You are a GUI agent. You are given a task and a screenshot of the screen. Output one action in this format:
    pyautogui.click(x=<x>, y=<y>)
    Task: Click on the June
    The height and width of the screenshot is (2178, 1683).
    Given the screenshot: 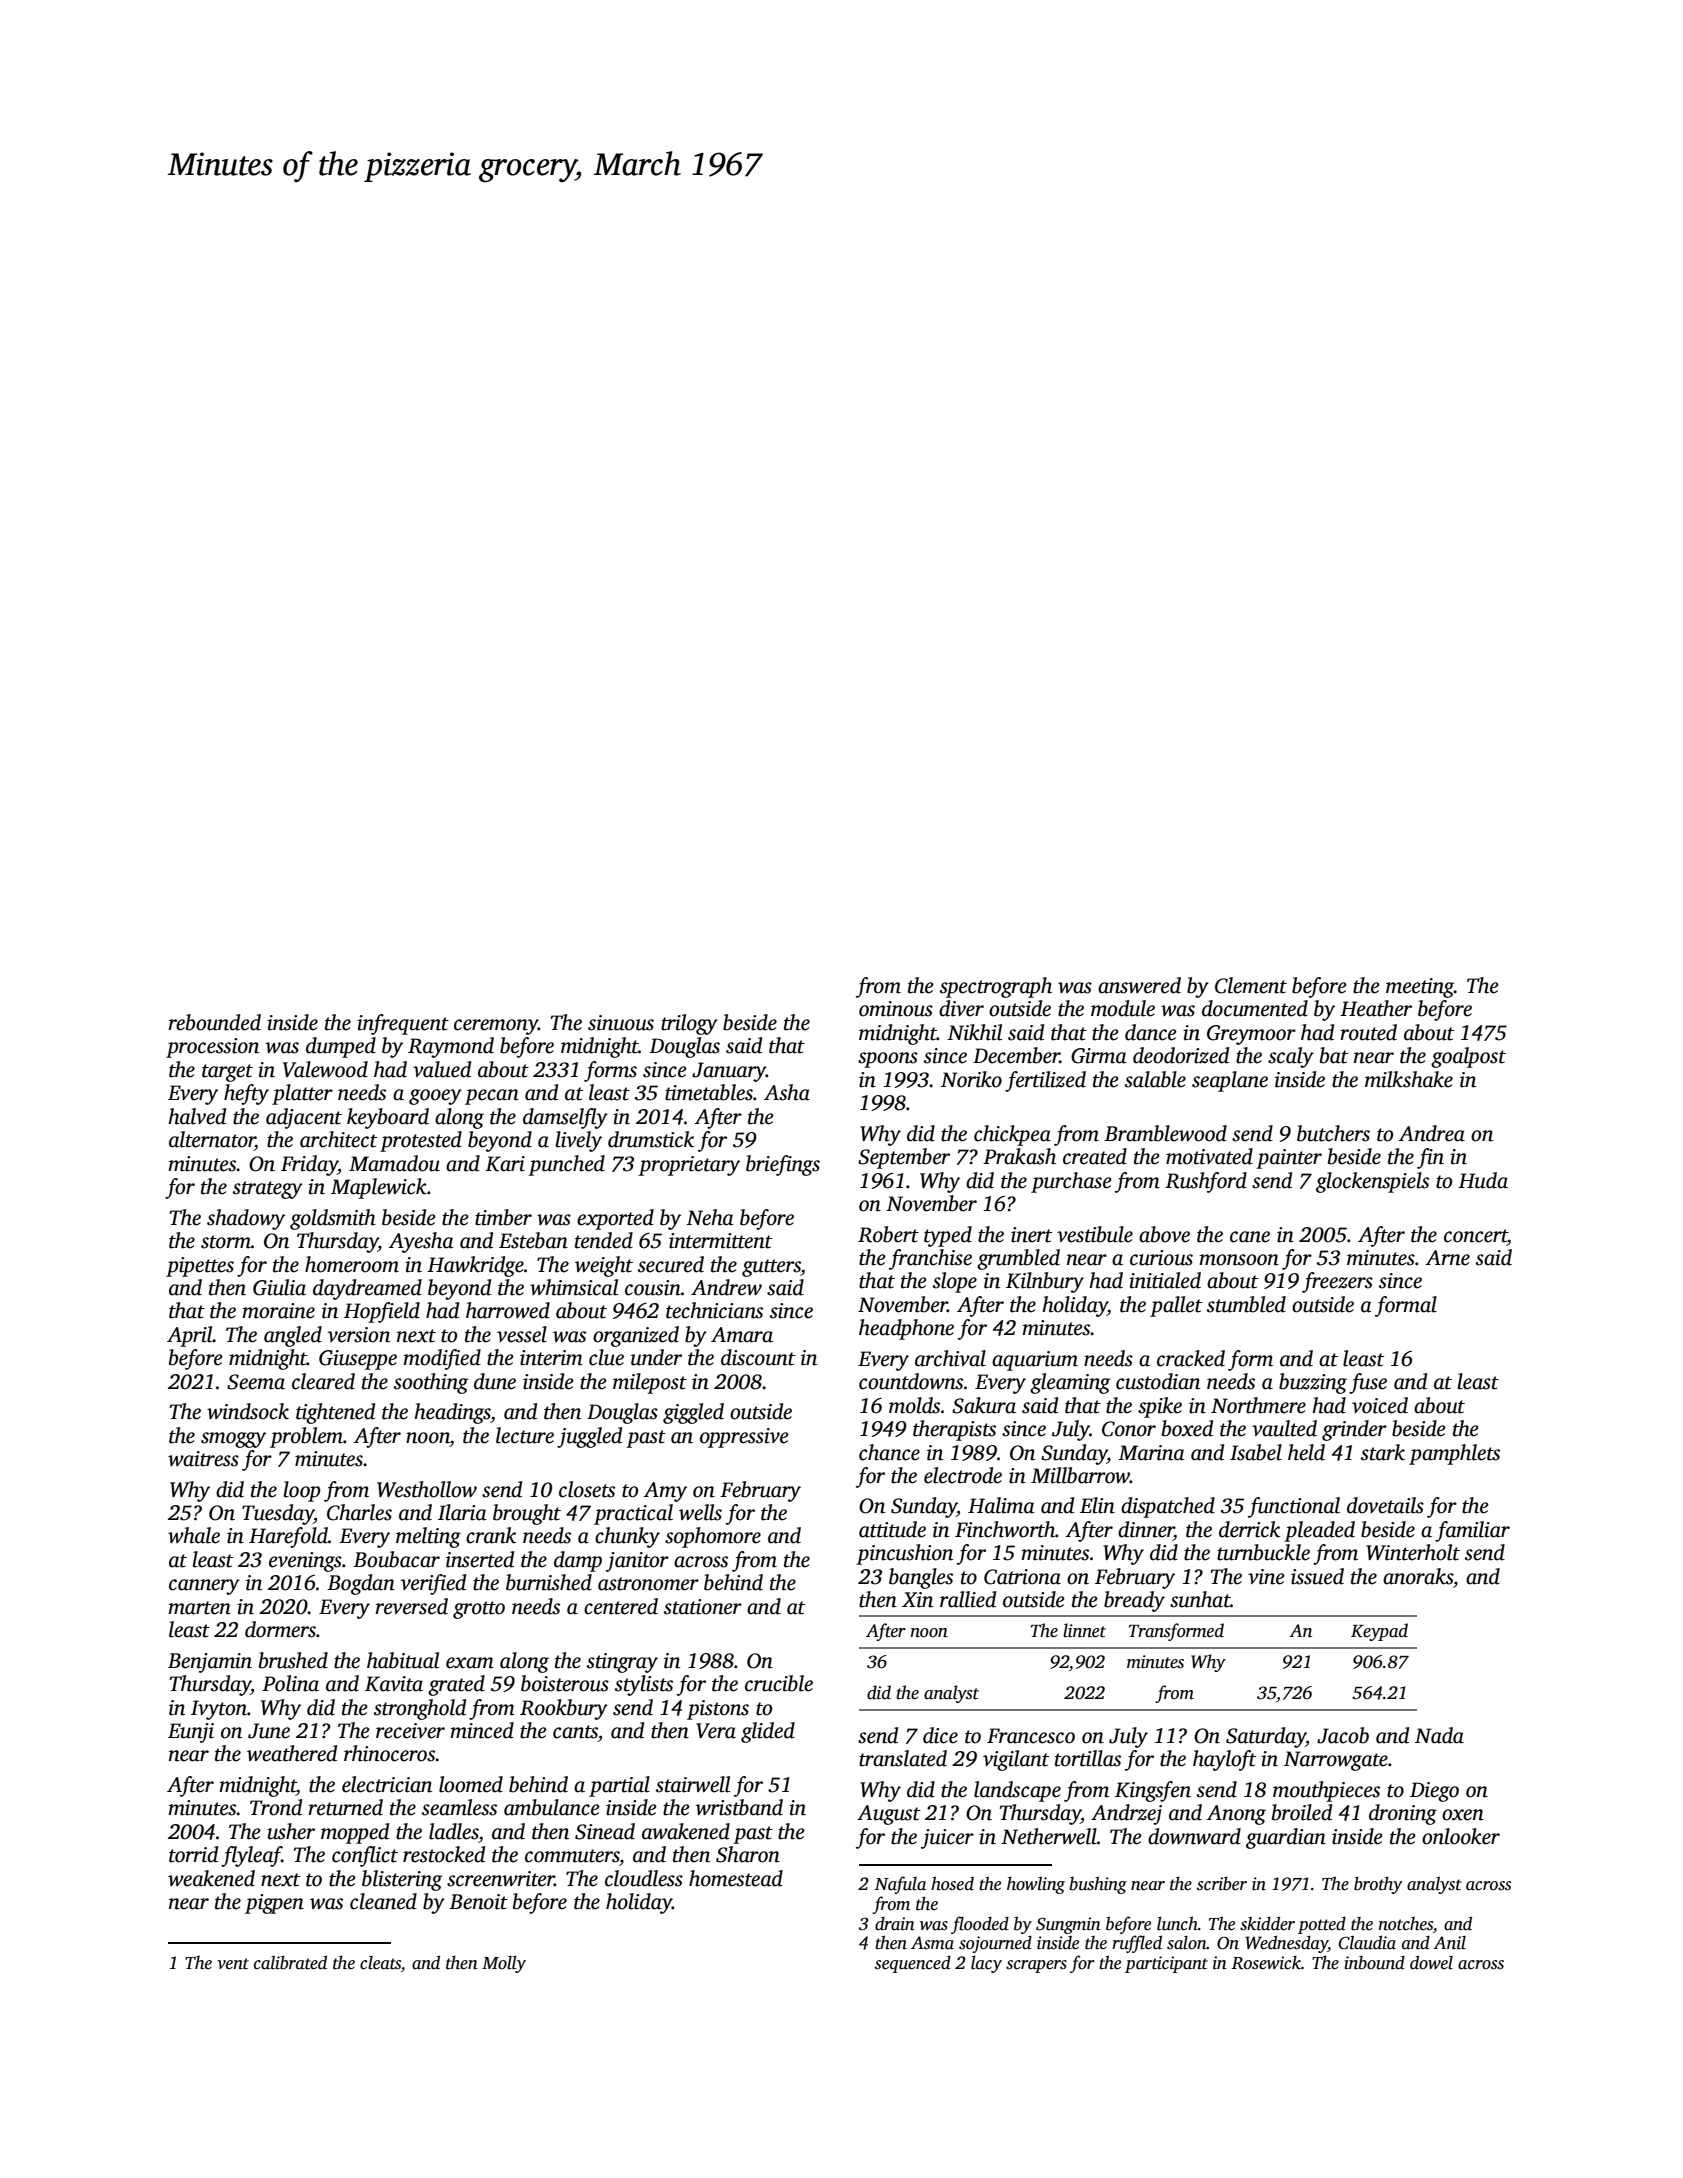 What is the action you would take?
    pyautogui.click(x=269, y=1731)
